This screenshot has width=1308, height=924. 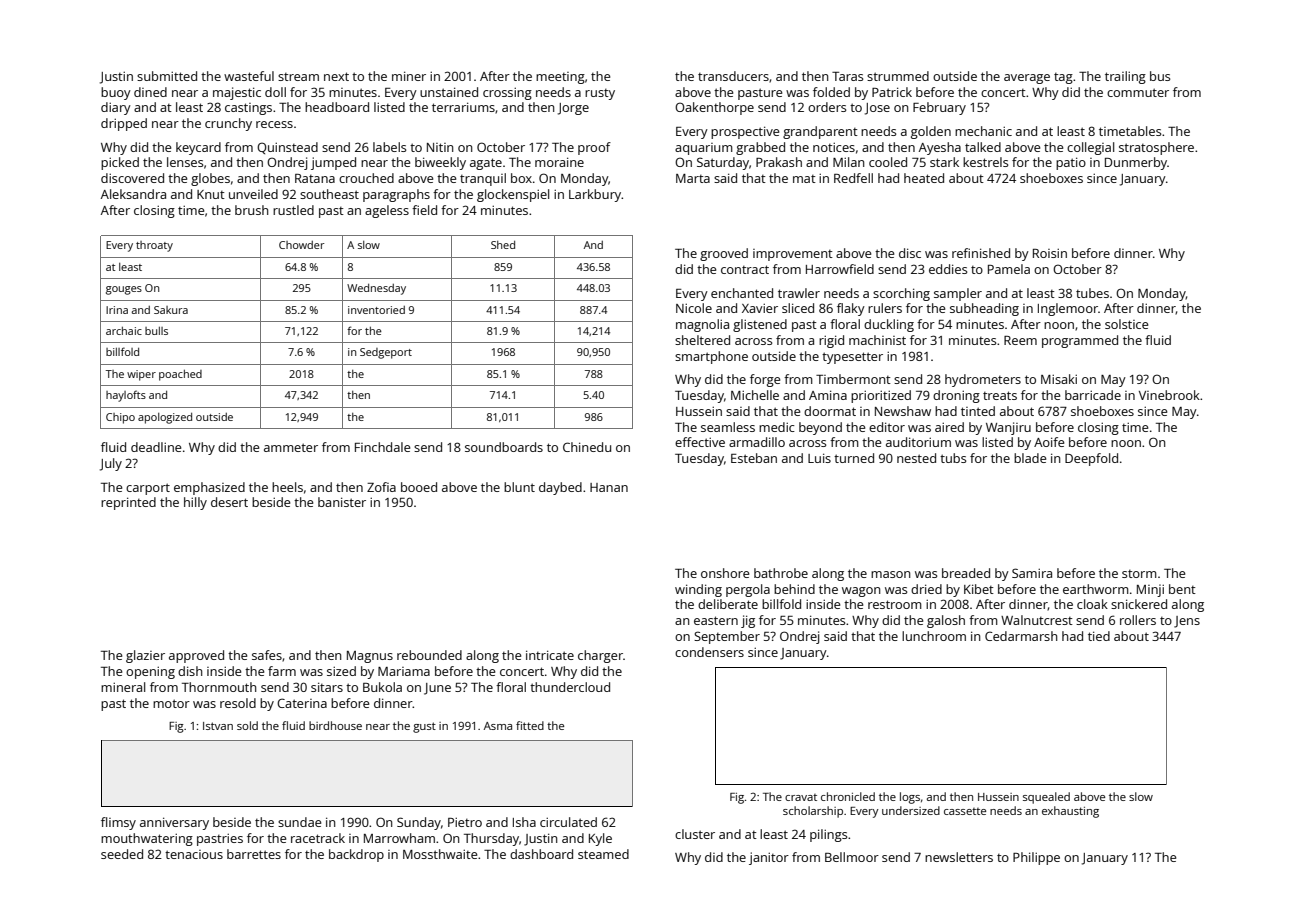 I want to click on fitted, so click(x=530, y=725).
